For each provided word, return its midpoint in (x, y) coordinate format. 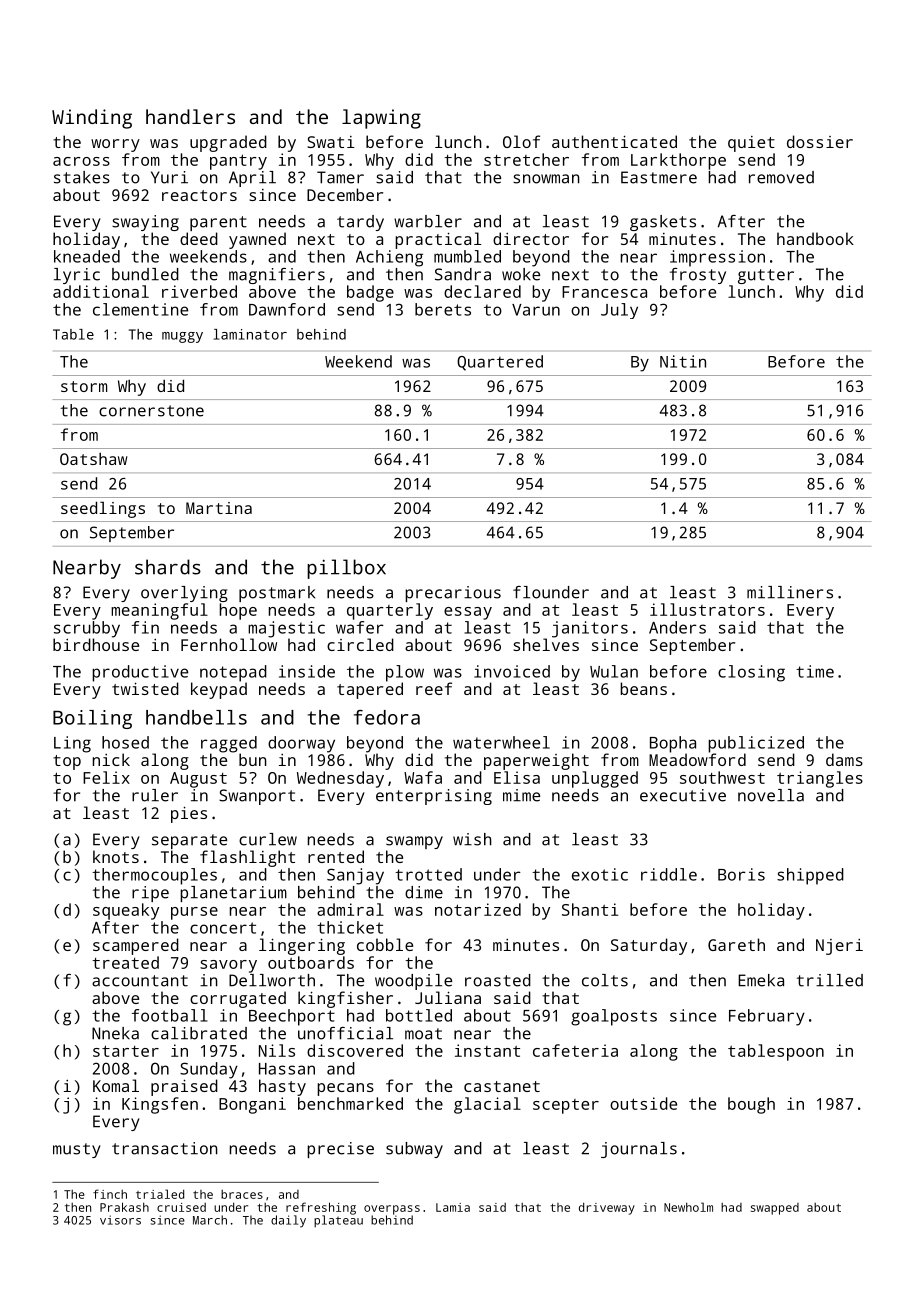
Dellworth (272, 980)
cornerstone (151, 411)
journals (639, 1150)
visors (120, 1220)
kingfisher (345, 999)
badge (370, 293)
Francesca (604, 292)
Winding (92, 119)
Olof (521, 141)
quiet (751, 144)
